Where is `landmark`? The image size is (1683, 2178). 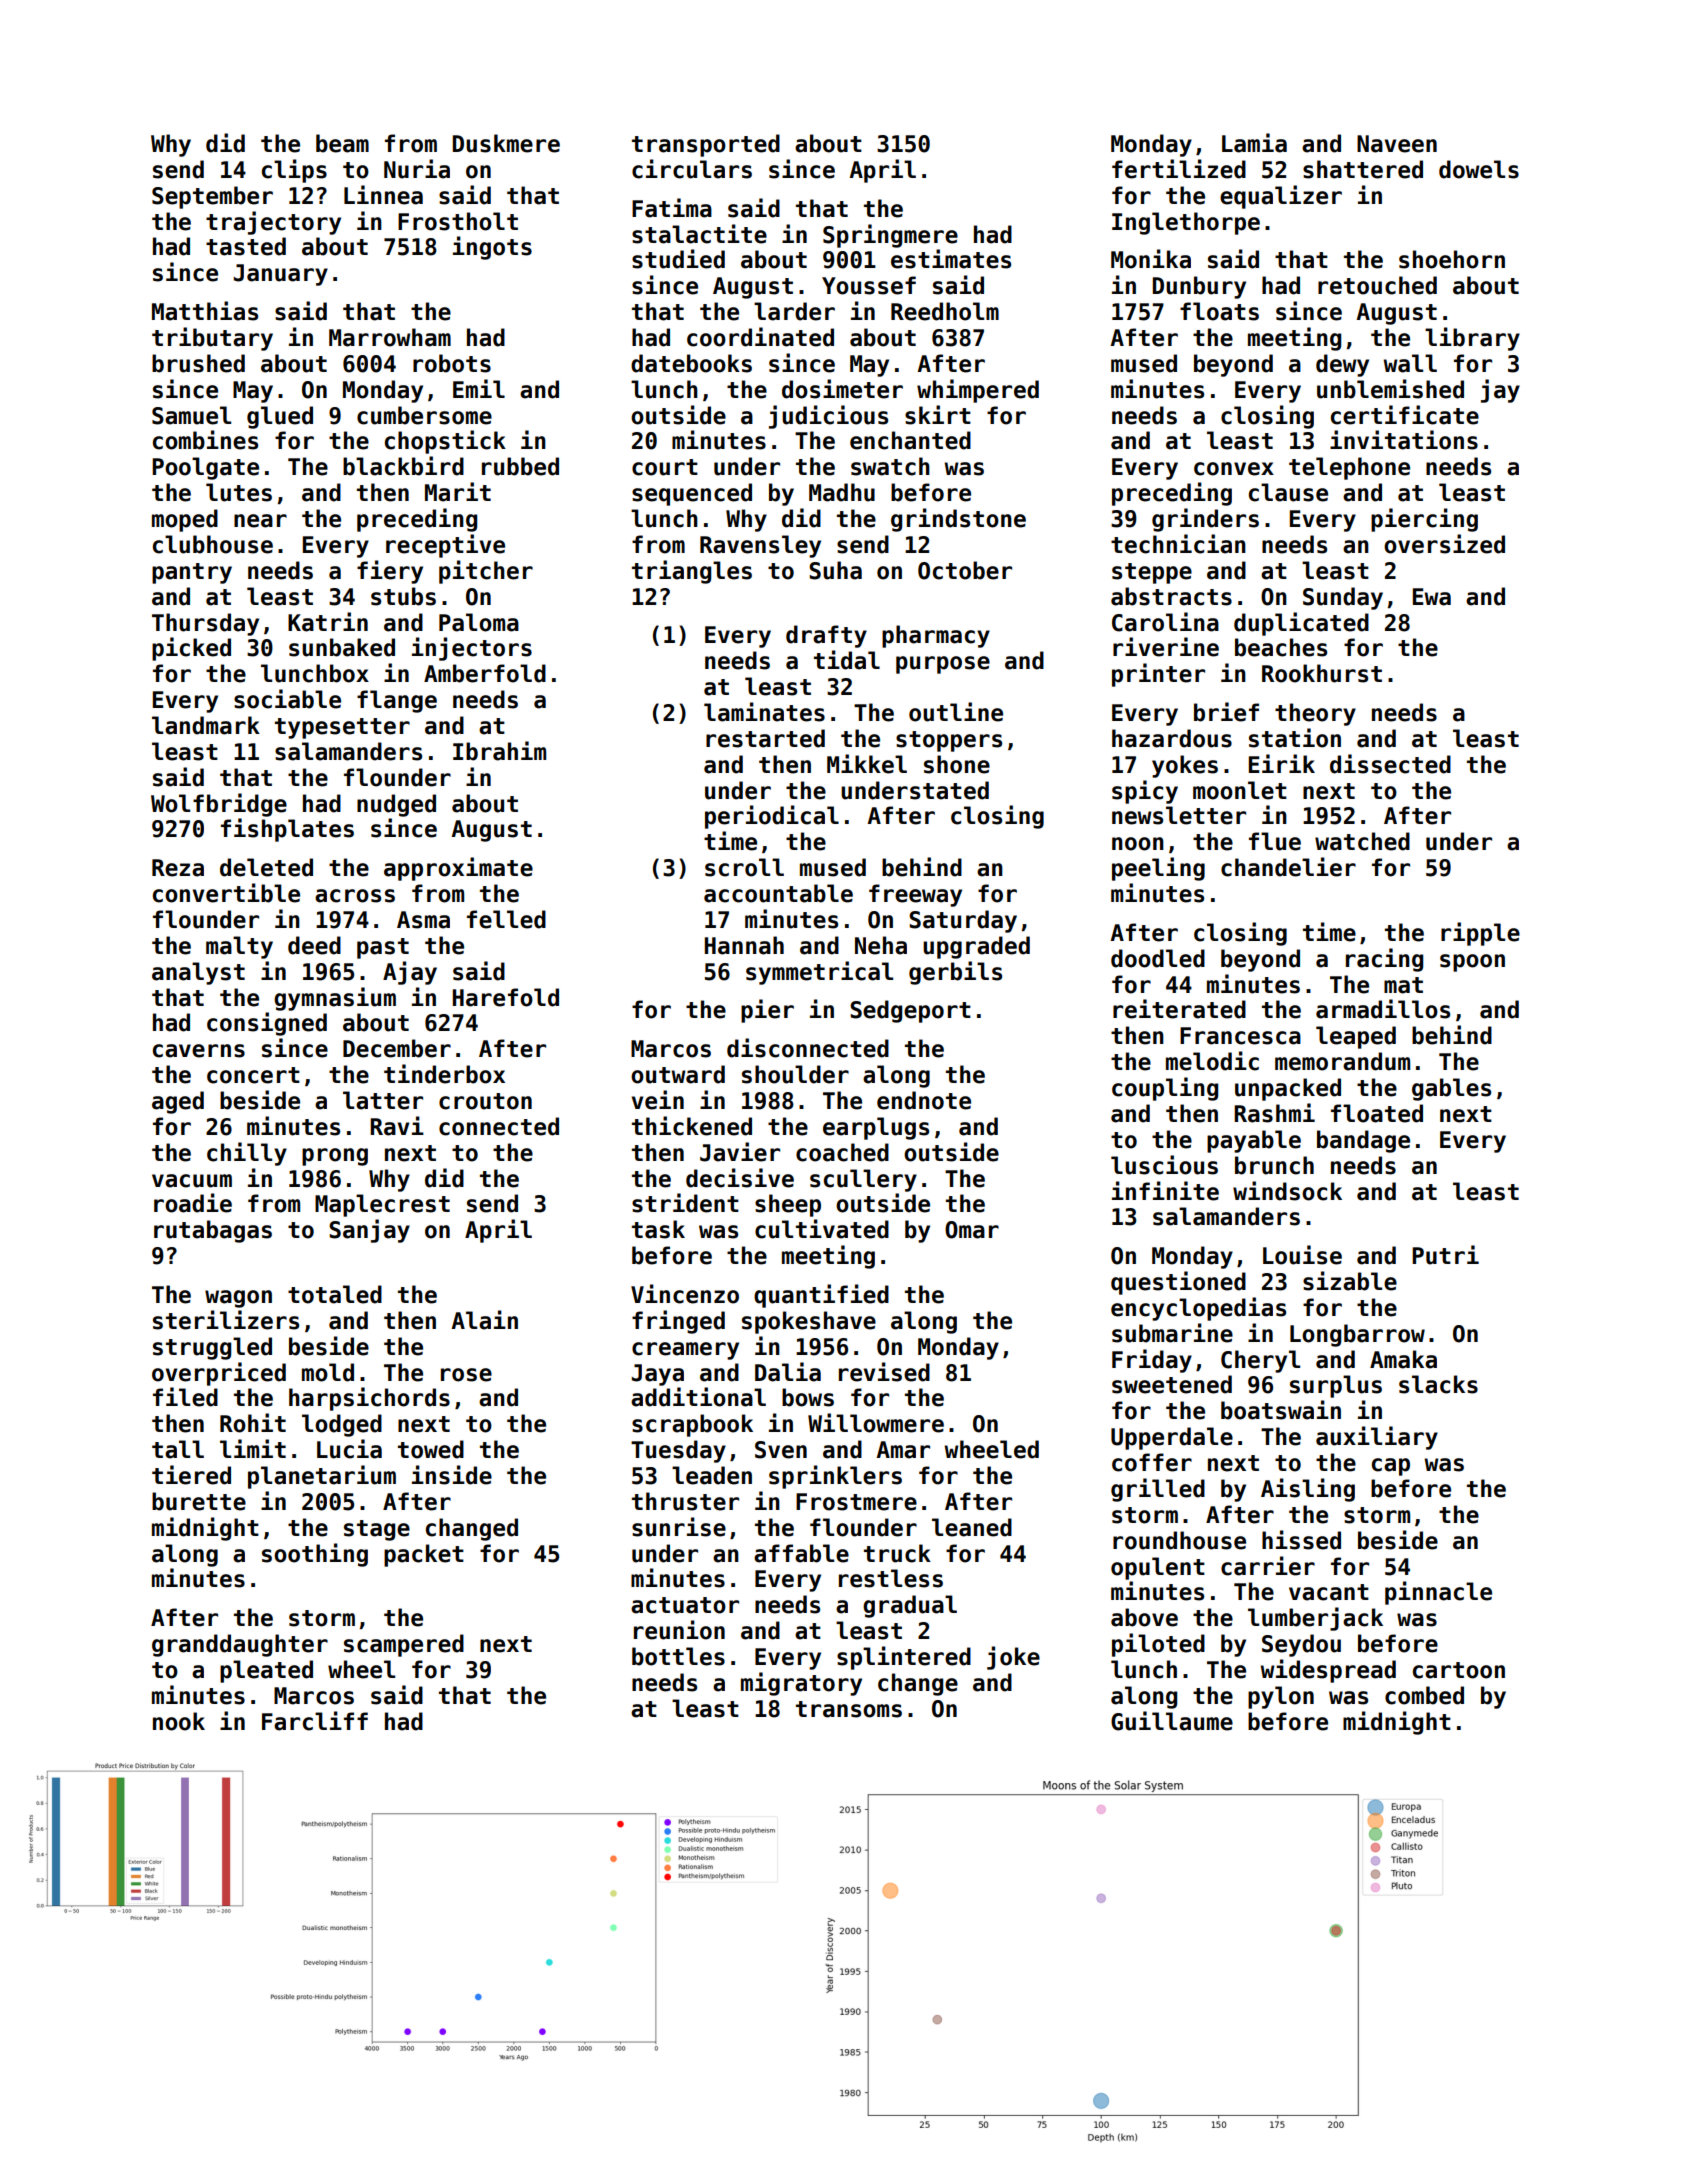
landmark is located at coordinates (206, 725).
